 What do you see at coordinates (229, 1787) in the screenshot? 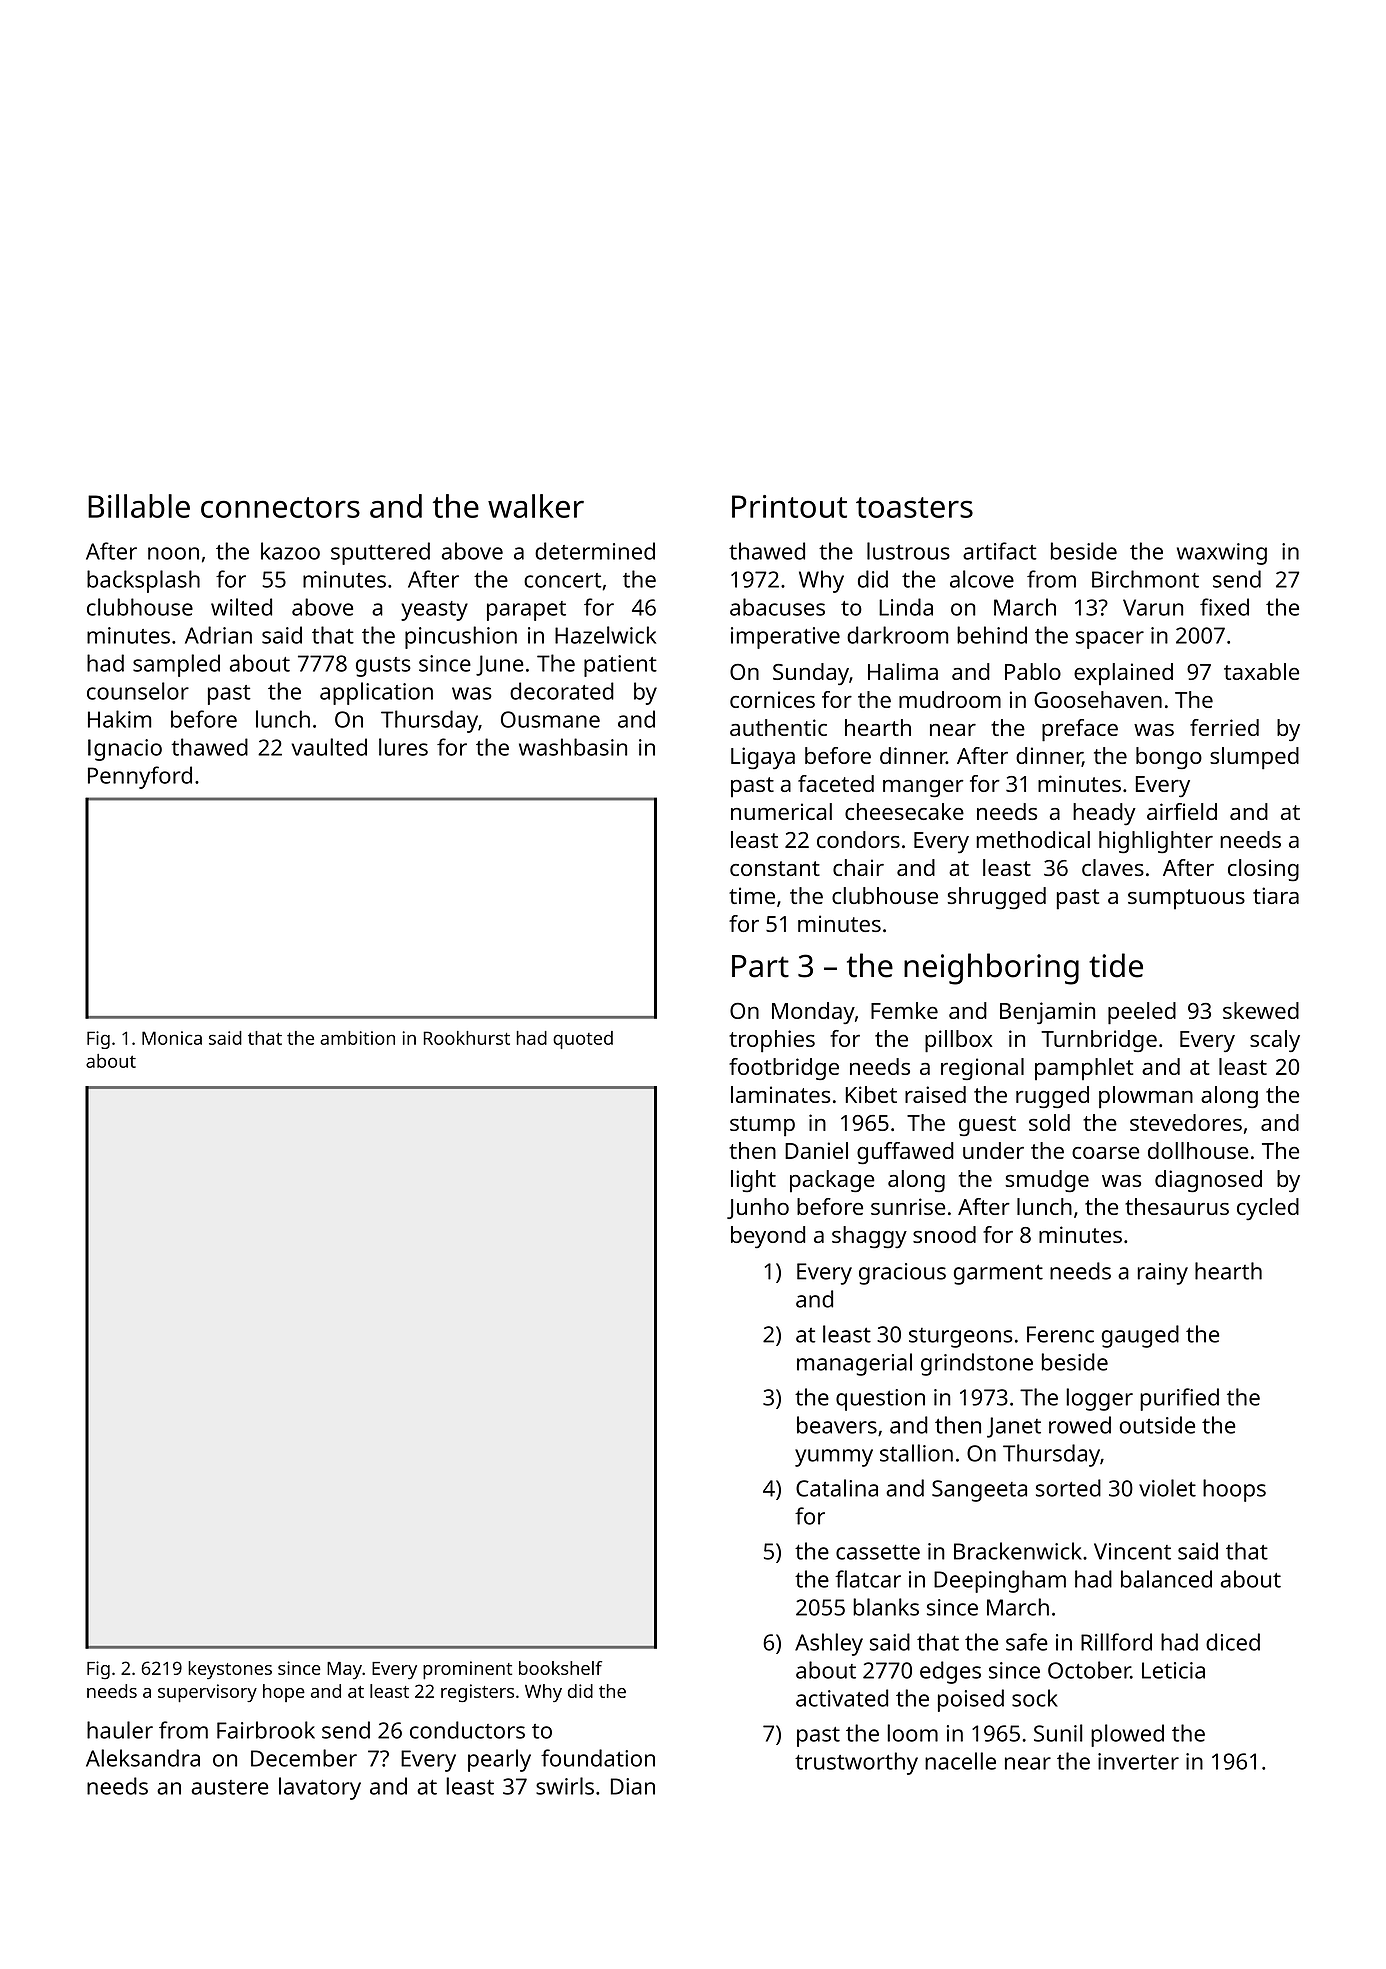
I see `austere` at bounding box center [229, 1787].
